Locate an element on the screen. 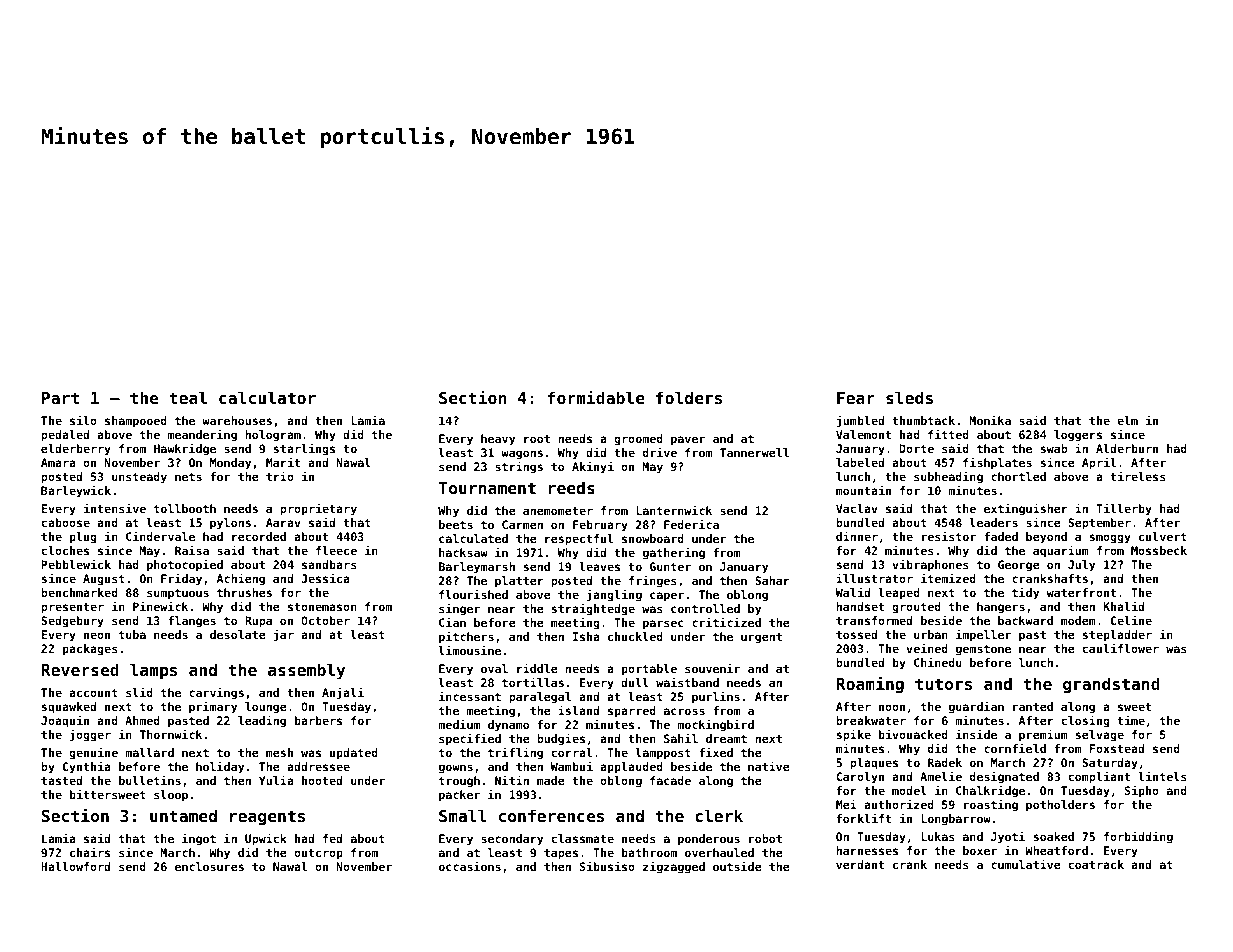  folders is located at coordinates (689, 397).
